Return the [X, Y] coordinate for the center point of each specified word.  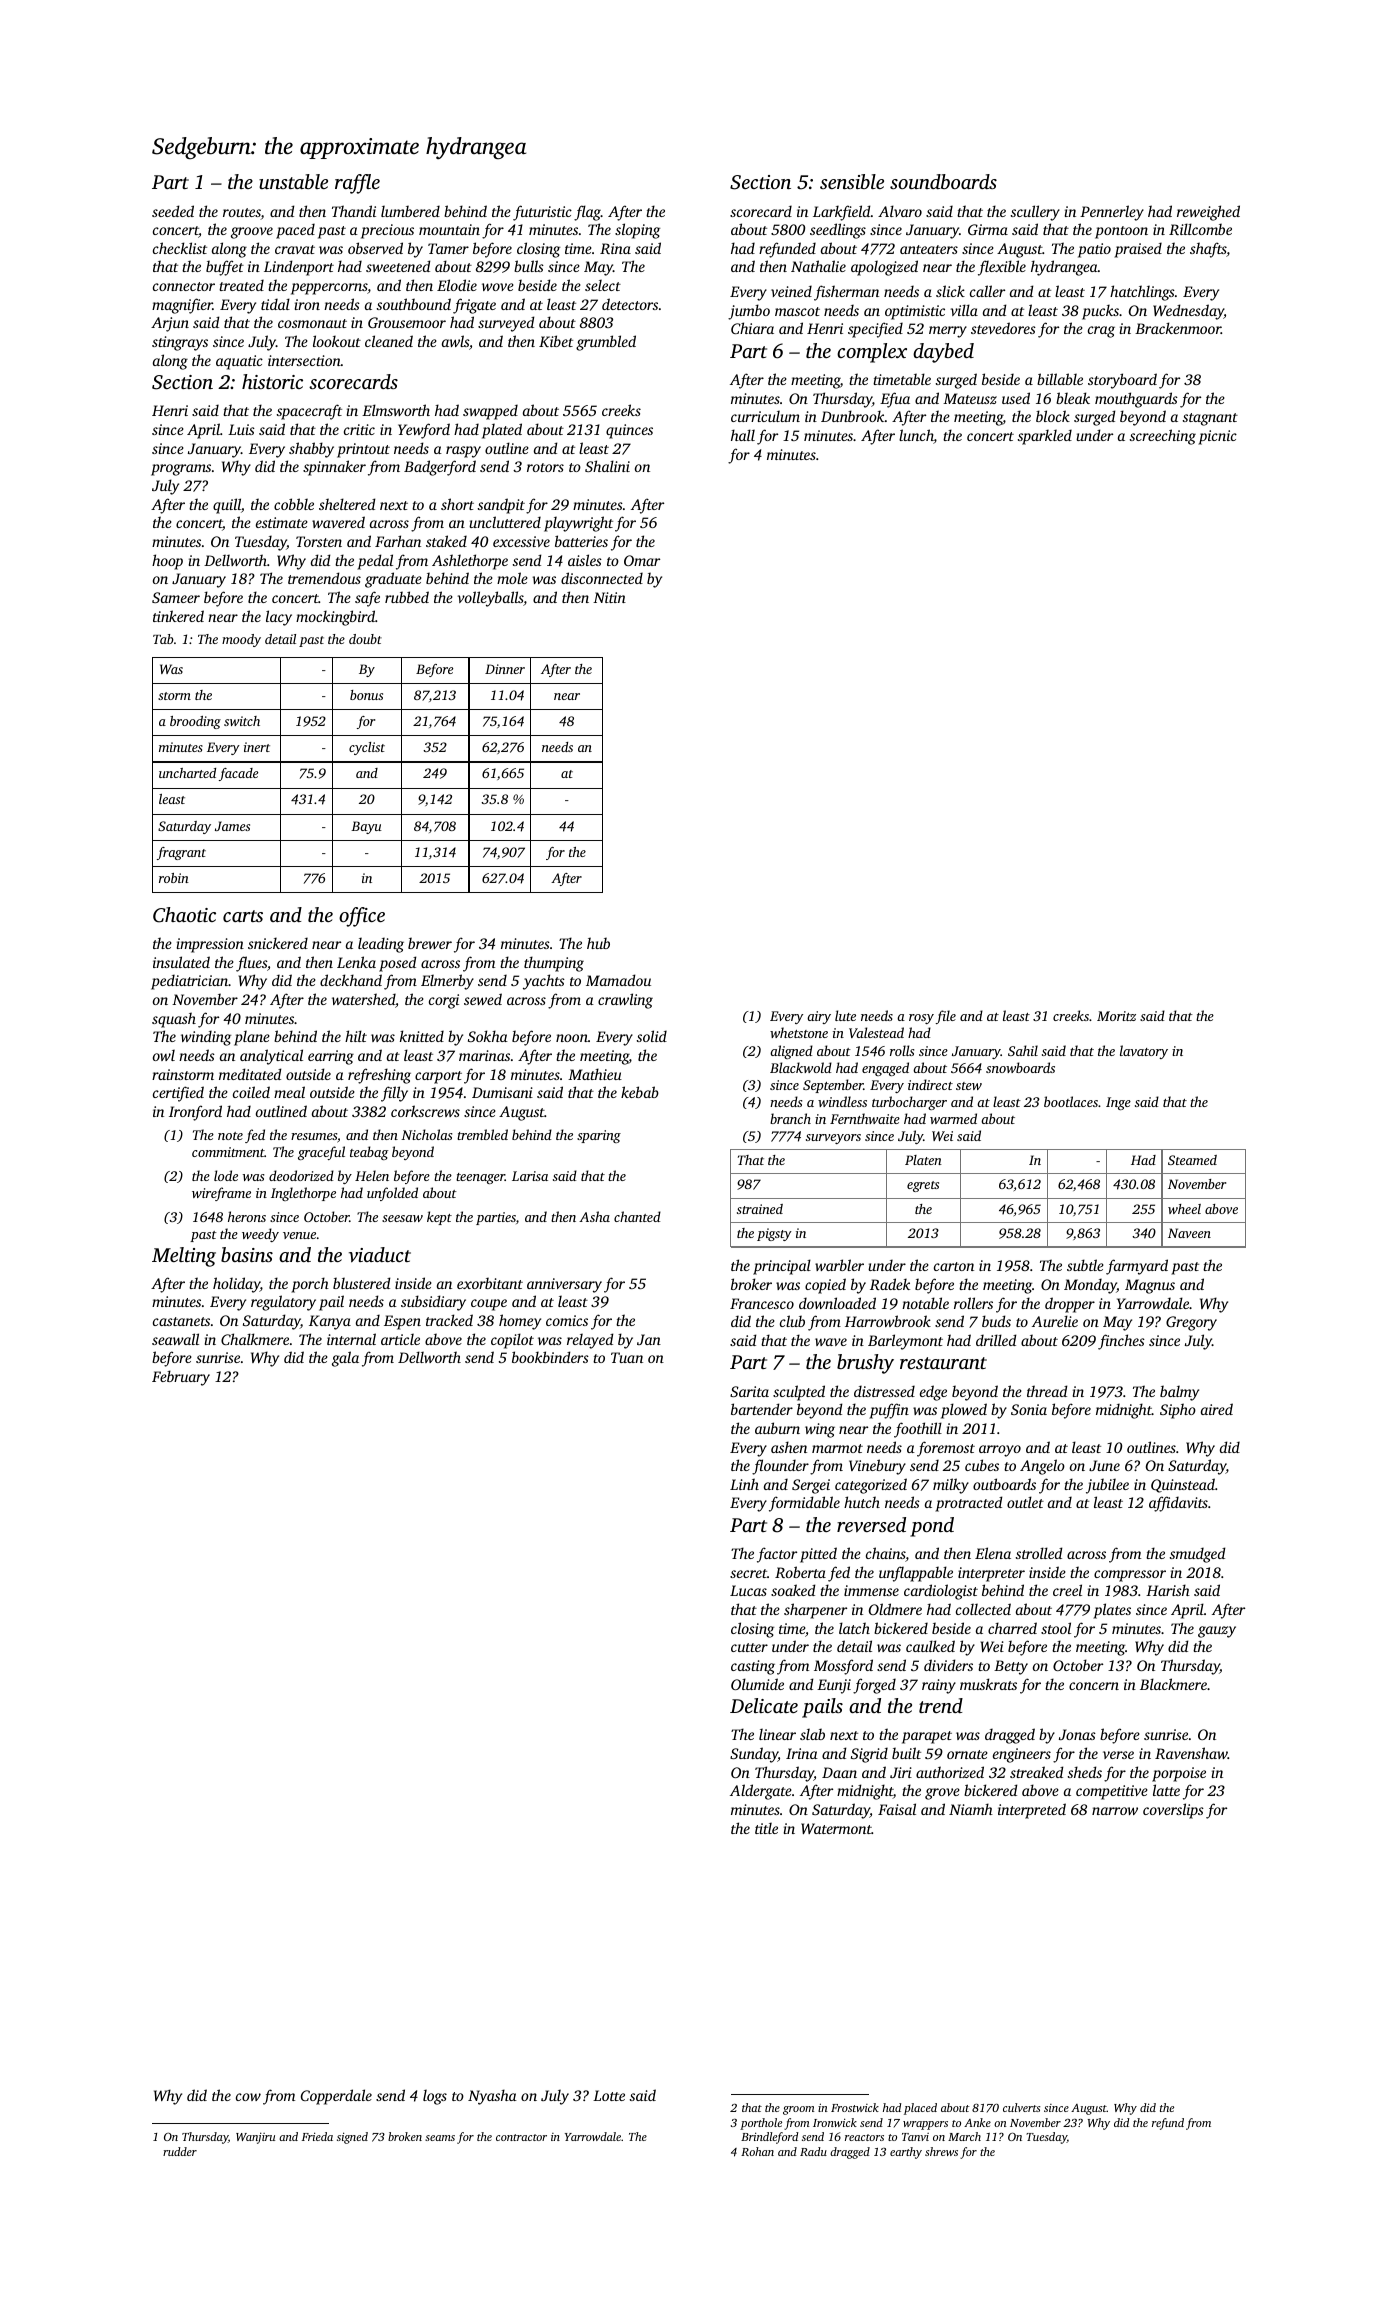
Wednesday [1188, 312]
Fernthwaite [865, 1118]
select [603, 285]
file [945, 1017]
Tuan [627, 1357]
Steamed [1192, 1160]
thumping [554, 964]
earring [331, 1057]
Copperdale [336, 2097]
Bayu [366, 827]
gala [345, 1359]
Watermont [836, 1828]
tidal [275, 304]
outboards [1004, 1484]
